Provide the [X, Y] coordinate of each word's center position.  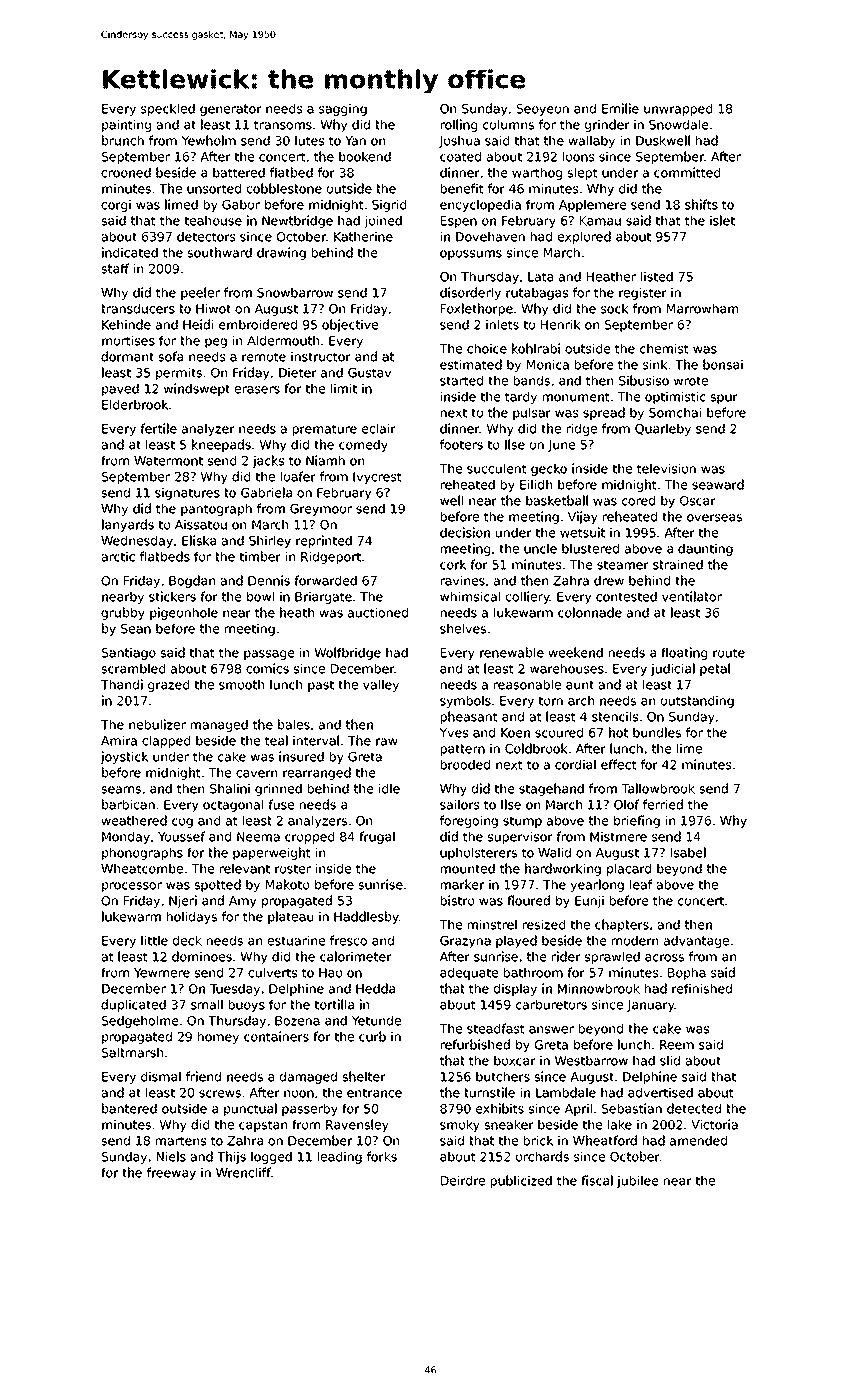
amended [698, 1140]
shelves [463, 628]
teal [276, 740]
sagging [343, 109]
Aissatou [201, 524]
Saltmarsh [132, 1052]
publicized [521, 1181]
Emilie [620, 108]
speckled [168, 109]
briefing [637, 821]
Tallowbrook [658, 788]
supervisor [520, 837]
